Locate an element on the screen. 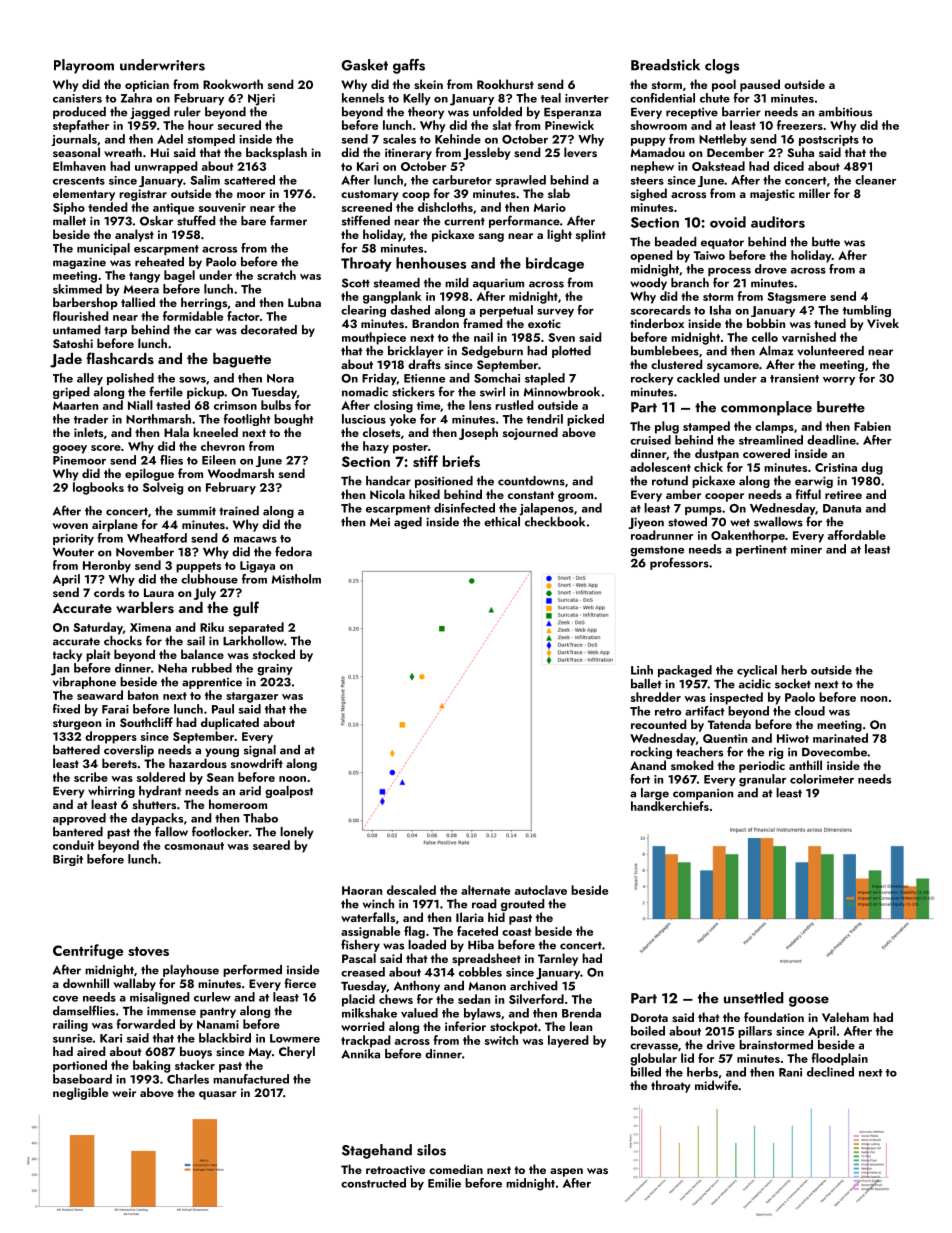 The width and height of the screenshot is (952, 1233). Kelly is located at coordinates (417, 99).
